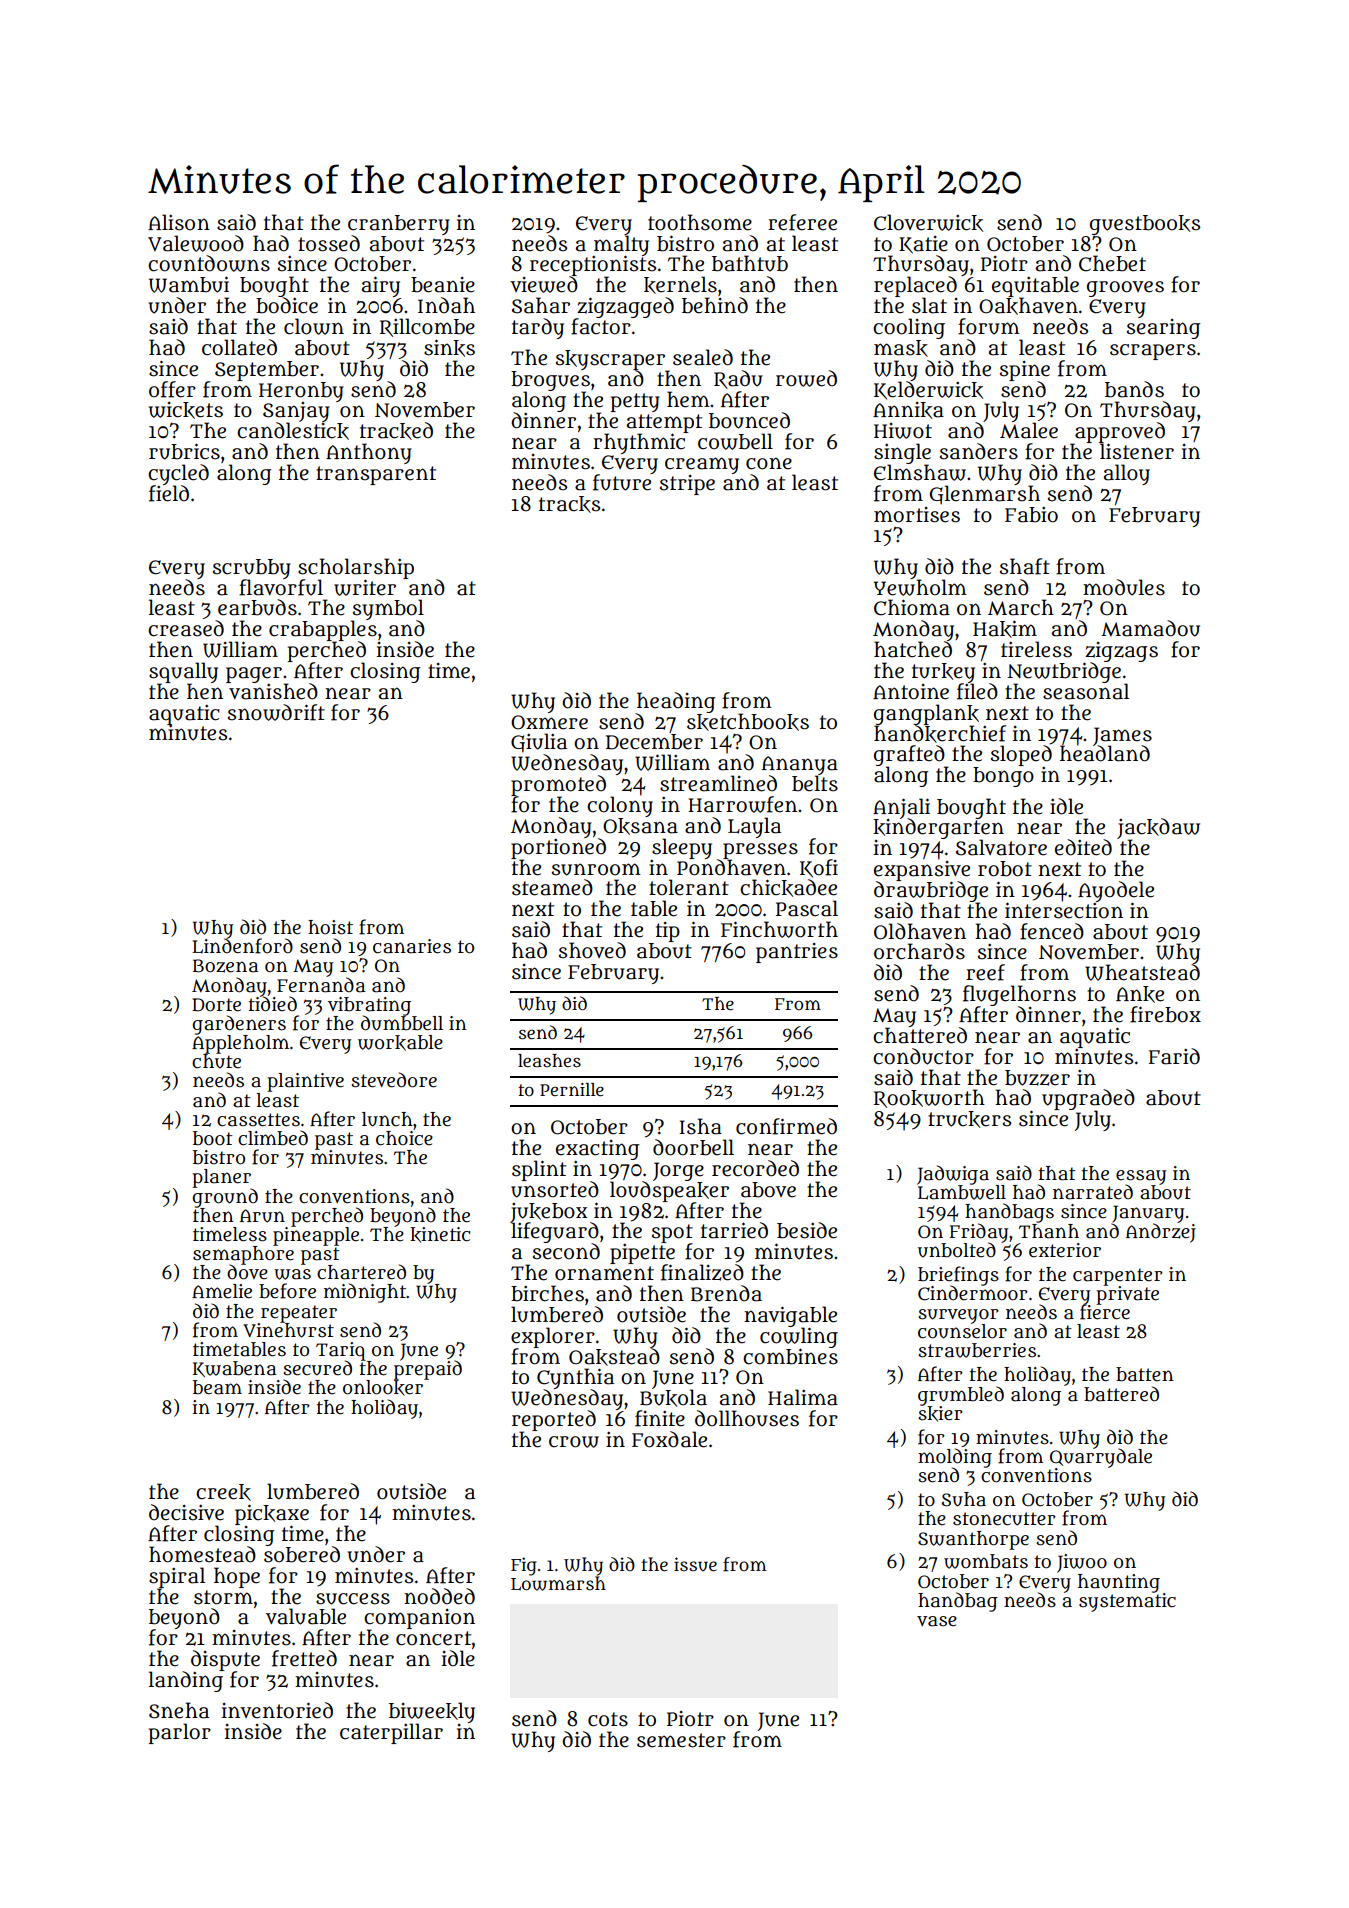 This page has height=1908, width=1349. Describe the element at coordinates (572, 1090) in the page. I see `Pernille` at that location.
